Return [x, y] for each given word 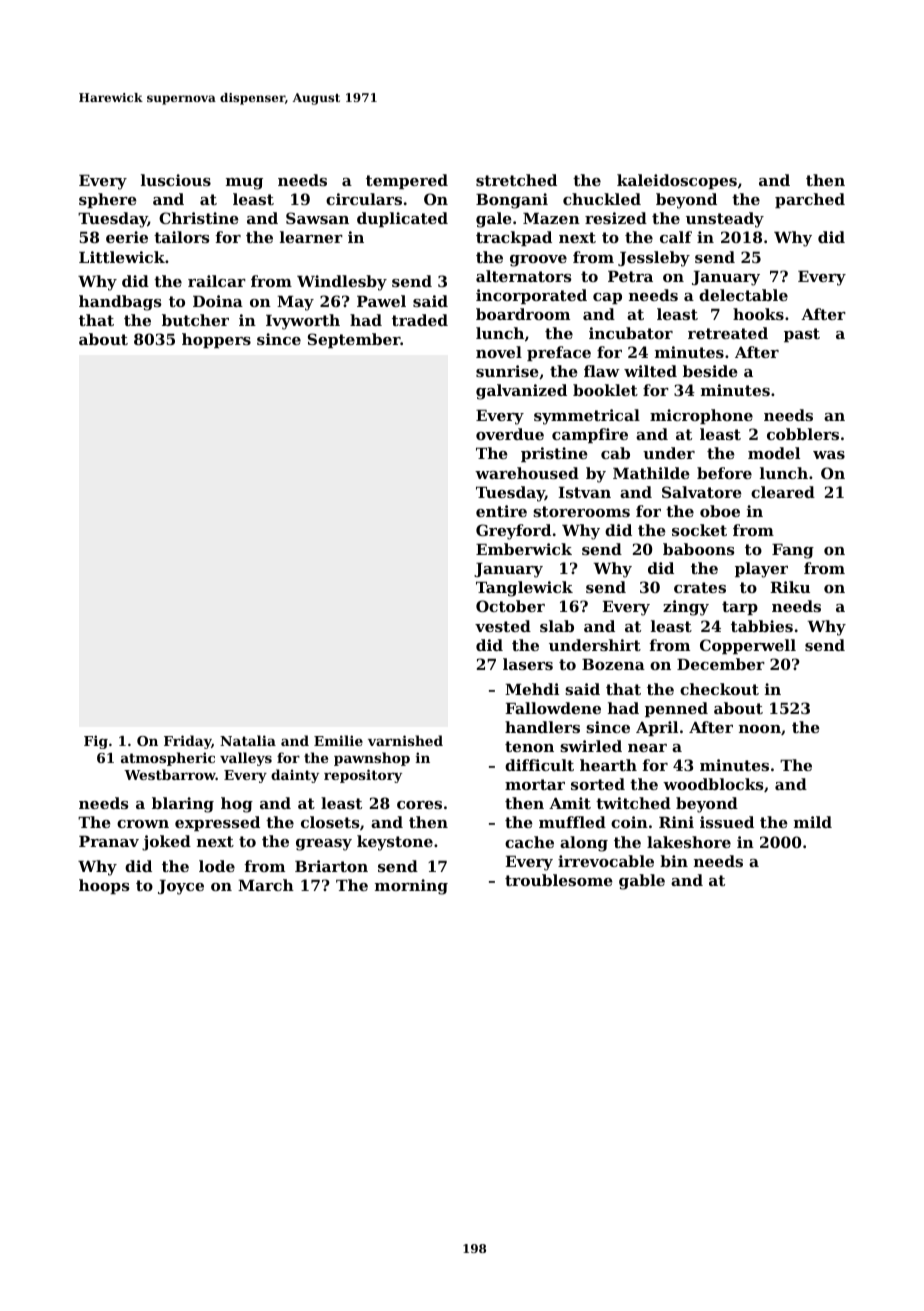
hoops [104, 886]
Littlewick [122, 257]
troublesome [559, 880]
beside [710, 371]
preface [559, 353]
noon [760, 729]
